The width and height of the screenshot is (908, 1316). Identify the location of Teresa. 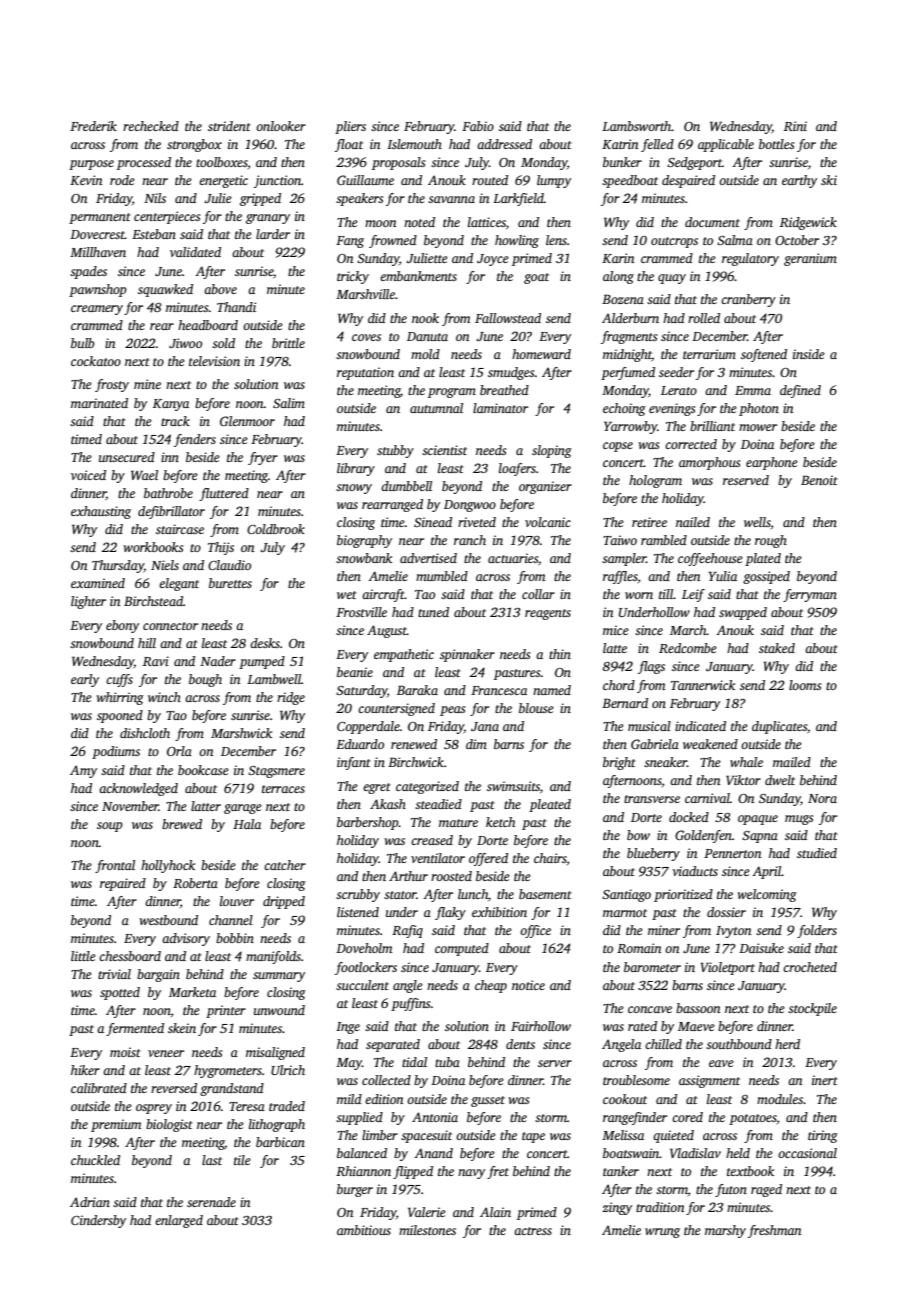
(247, 1106).
